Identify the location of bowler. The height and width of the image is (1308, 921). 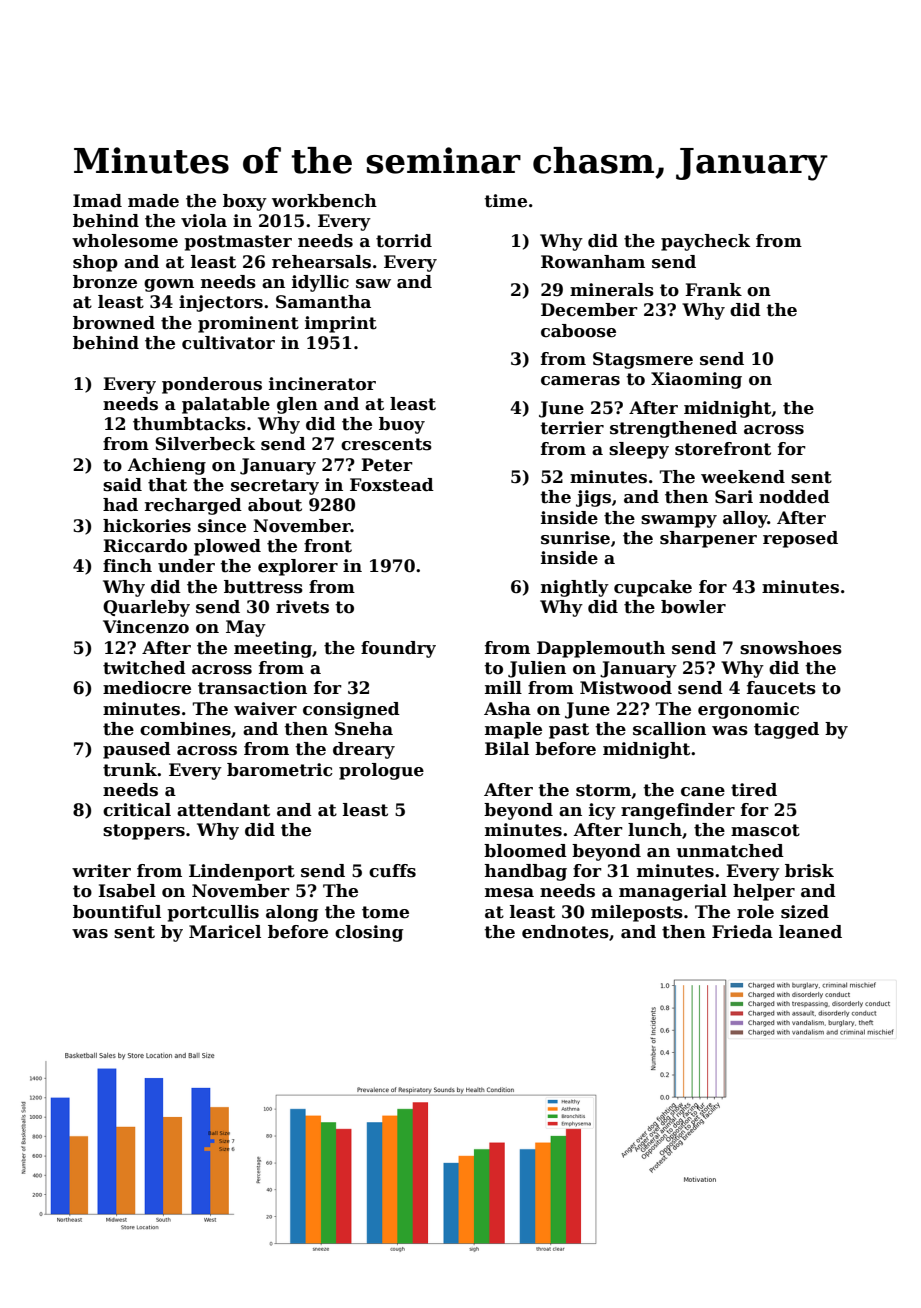
(693, 607).
